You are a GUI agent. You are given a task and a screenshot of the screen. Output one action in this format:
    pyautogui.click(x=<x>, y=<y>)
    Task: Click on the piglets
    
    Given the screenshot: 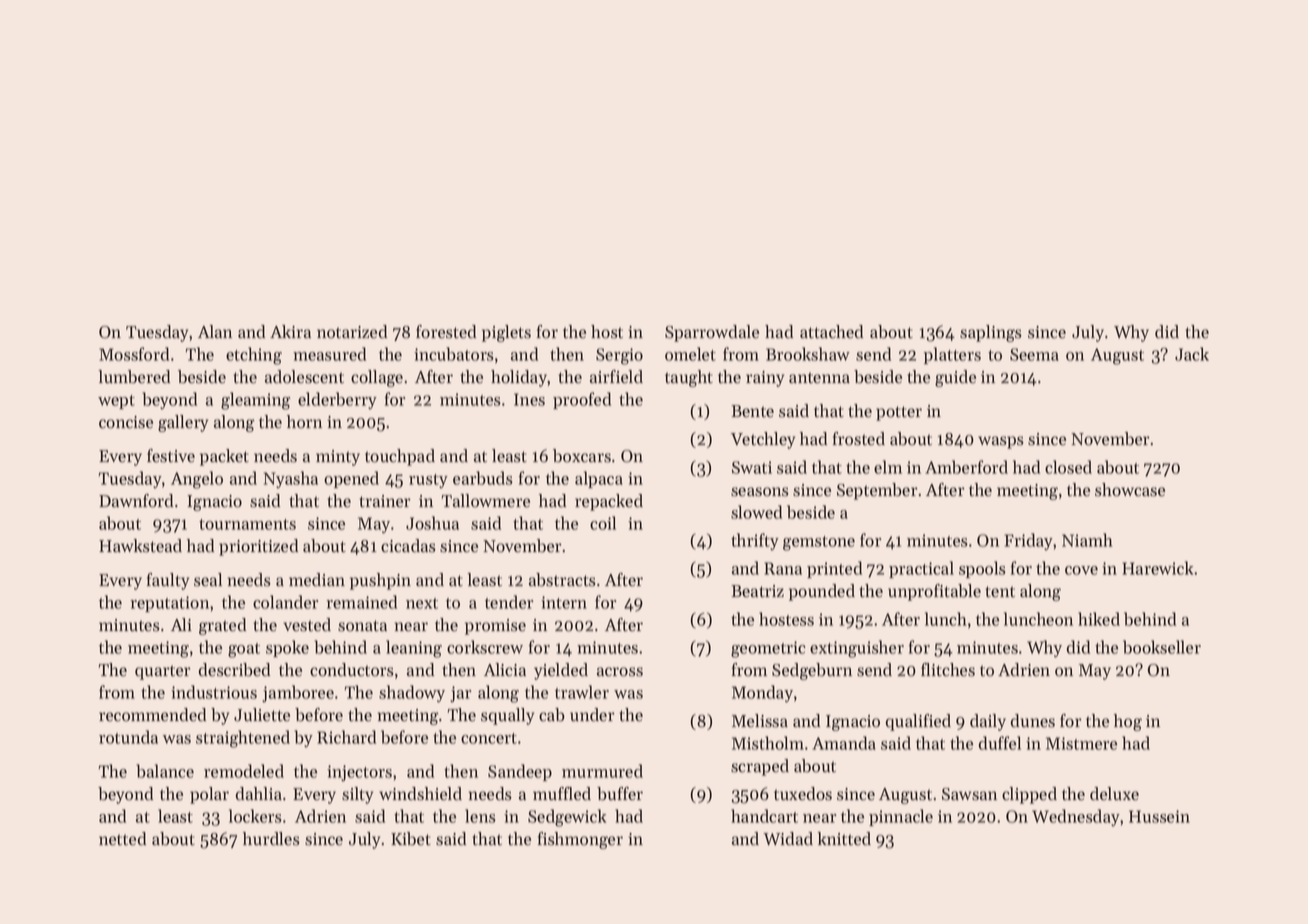 What is the action you would take?
    pyautogui.click(x=506, y=333)
